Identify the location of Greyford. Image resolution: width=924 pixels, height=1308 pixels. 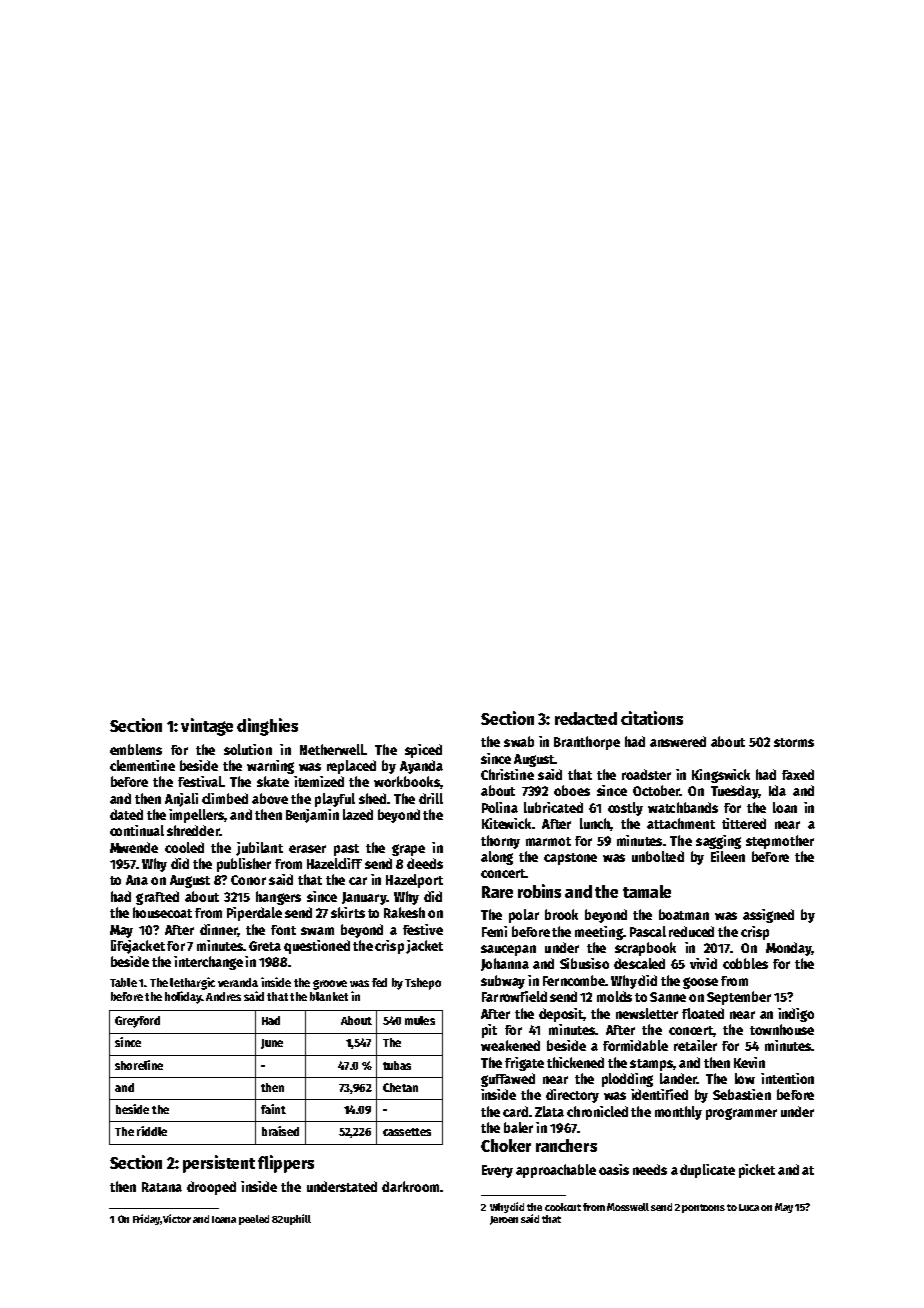
(137, 1022).
